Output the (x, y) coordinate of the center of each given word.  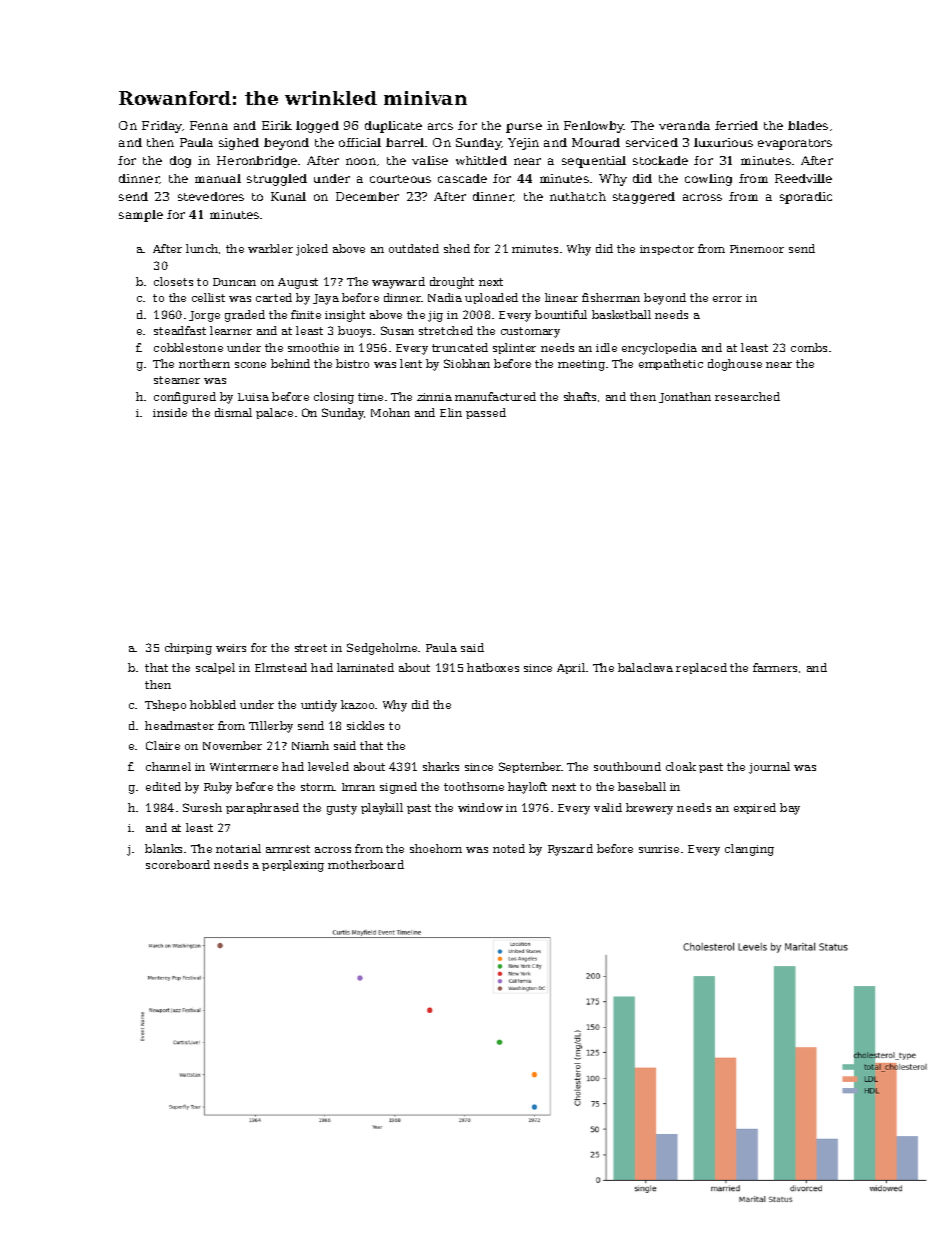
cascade (462, 178)
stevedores (211, 196)
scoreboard (178, 864)
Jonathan (685, 397)
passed (486, 413)
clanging (749, 850)
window (480, 807)
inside (170, 412)
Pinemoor (757, 249)
